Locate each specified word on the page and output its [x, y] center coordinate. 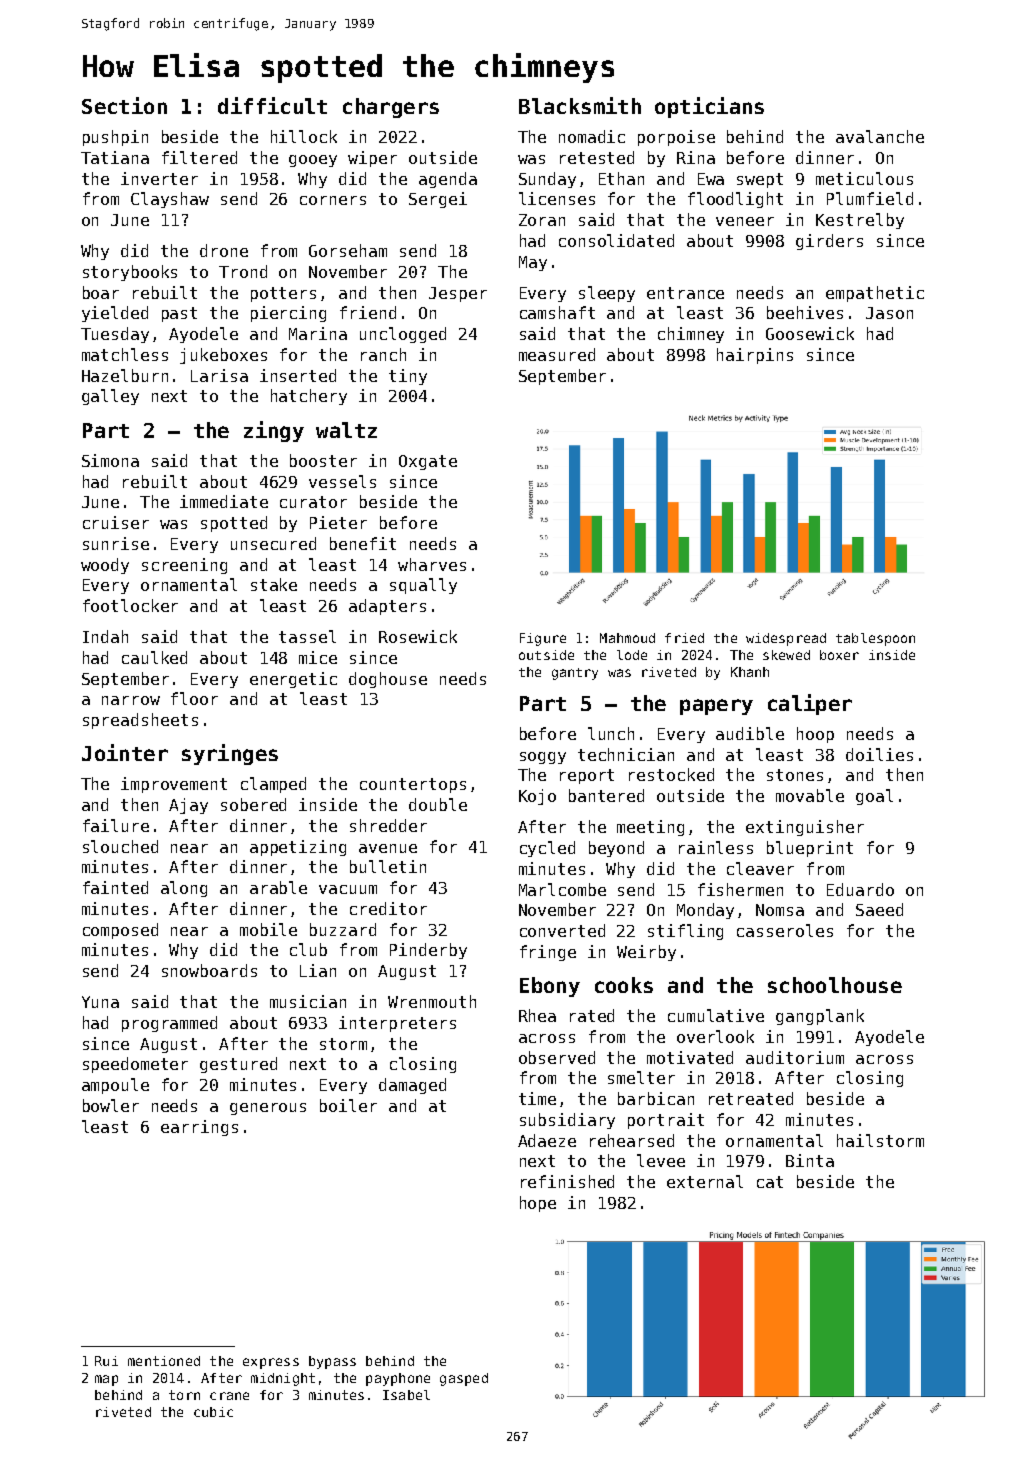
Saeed [879, 909]
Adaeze [547, 1140]
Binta [810, 1160]
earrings [199, 1128]
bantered [606, 795]
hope [538, 1204]
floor [194, 698]
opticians [709, 107]
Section [124, 105]
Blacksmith [580, 105]
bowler [111, 1105]
